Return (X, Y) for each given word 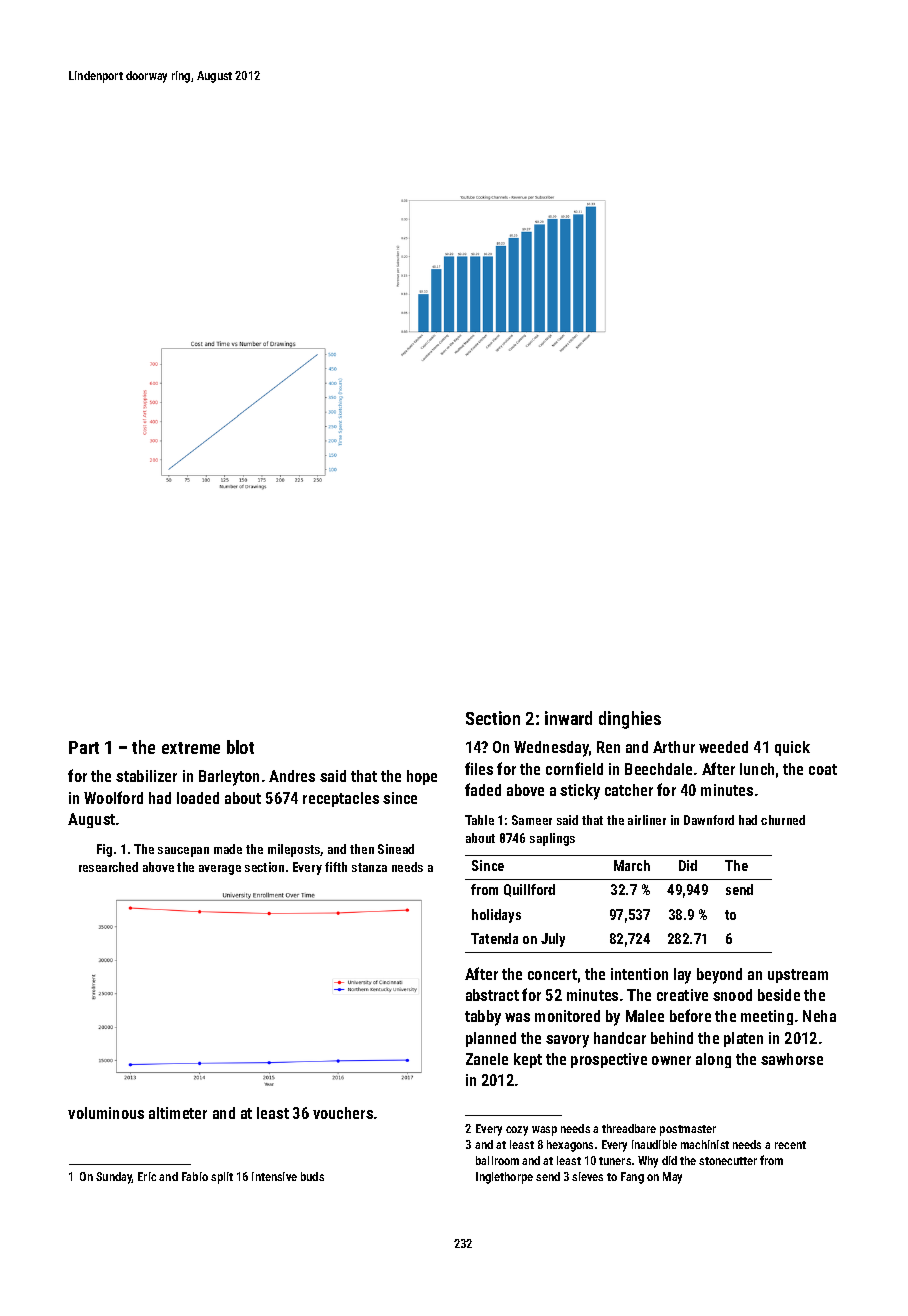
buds (312, 1176)
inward (568, 718)
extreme (191, 748)
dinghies (630, 720)
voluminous (106, 1113)
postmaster (688, 1130)
